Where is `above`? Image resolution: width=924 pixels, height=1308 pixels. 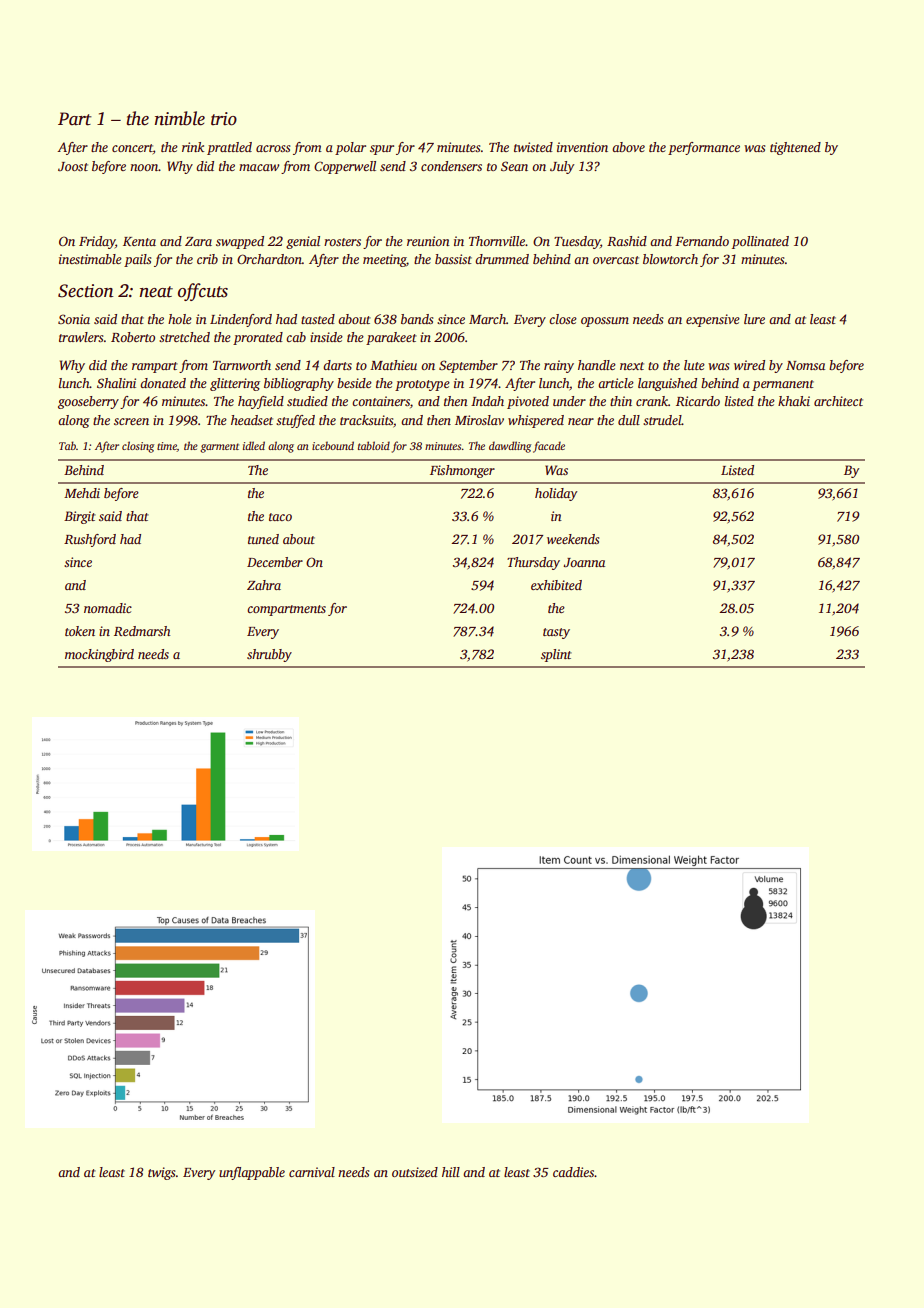 above is located at coordinates (628, 147).
